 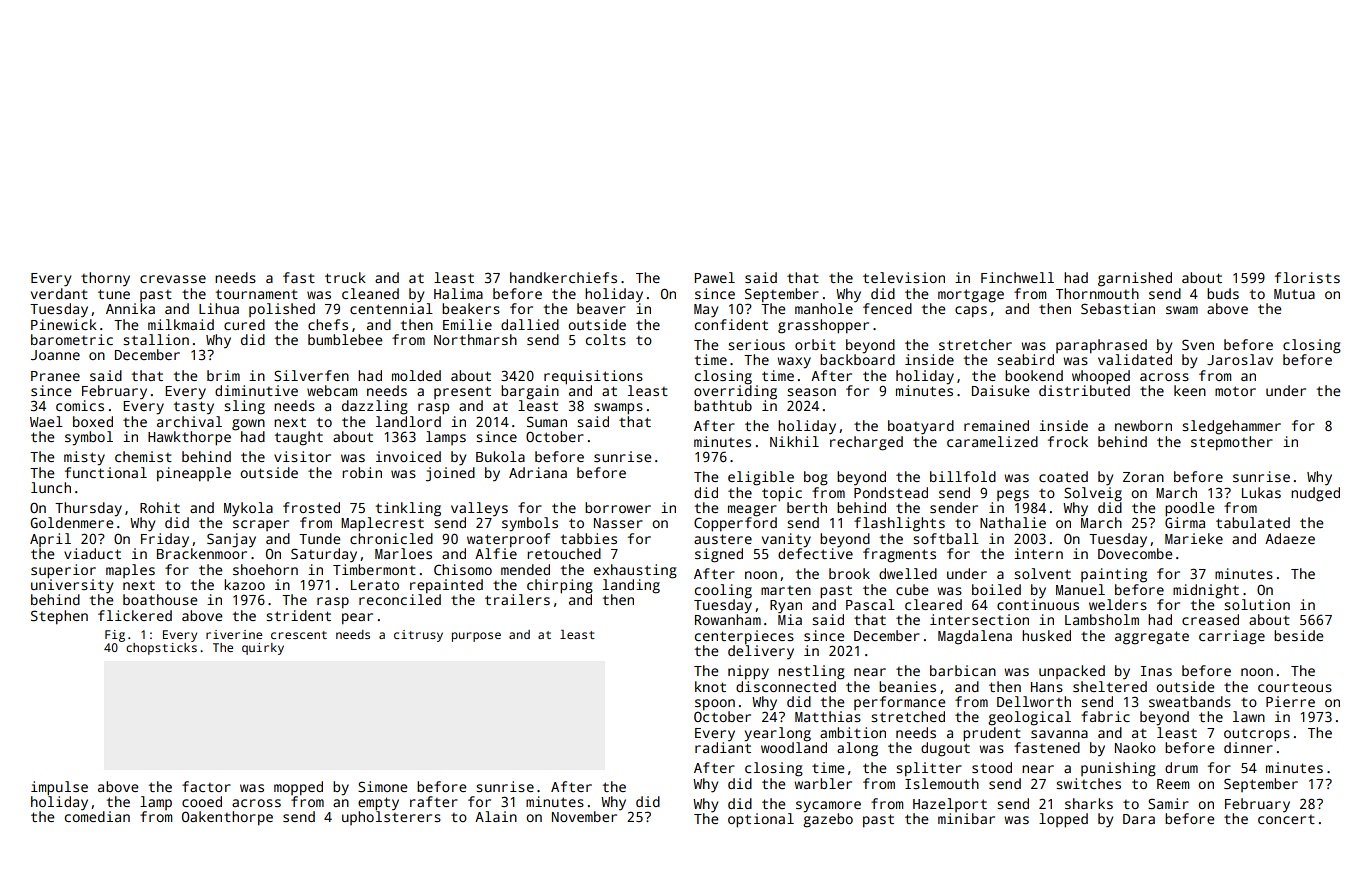 I want to click on optional, so click(x=761, y=820).
